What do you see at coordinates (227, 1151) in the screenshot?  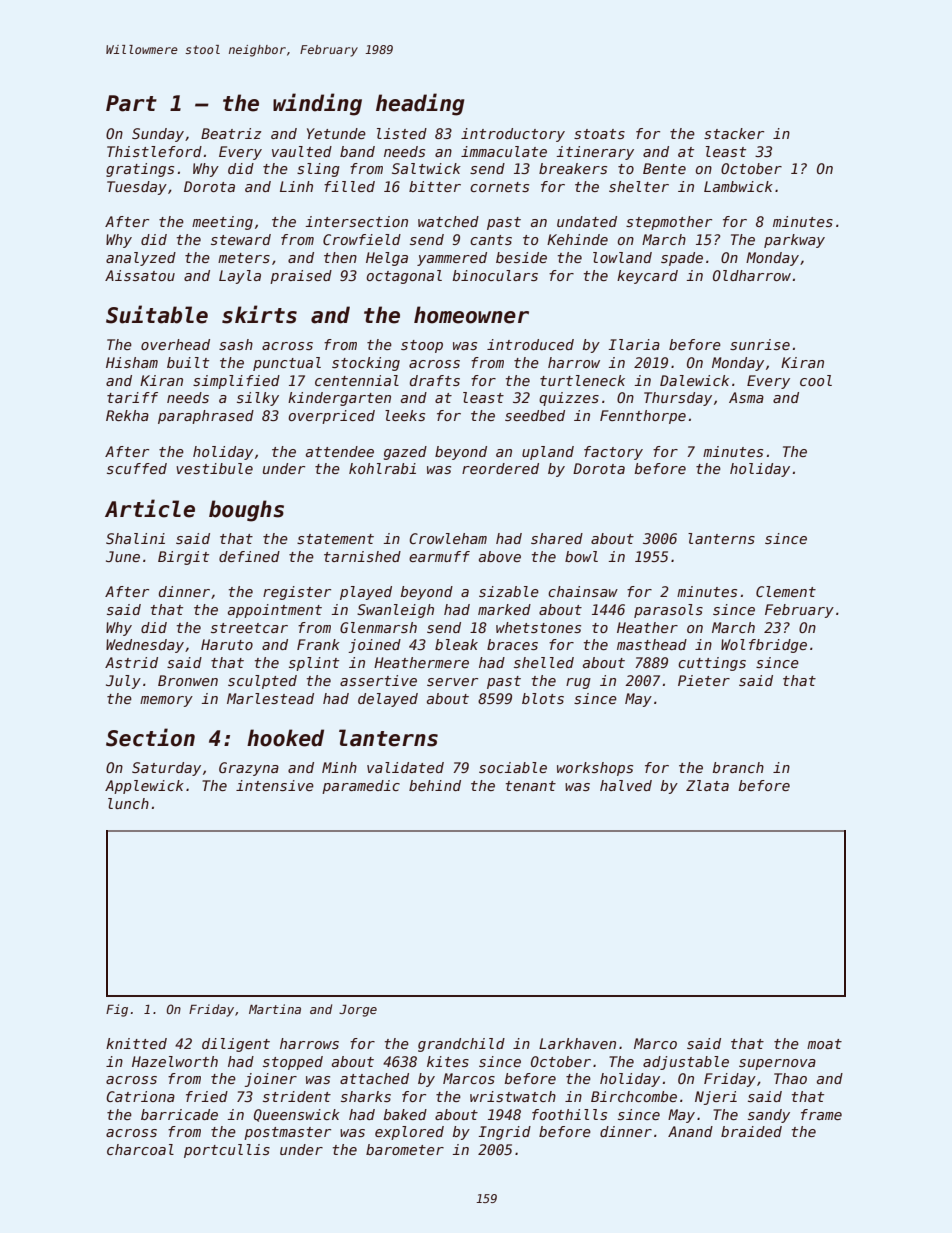 I see `portcullis` at bounding box center [227, 1151].
